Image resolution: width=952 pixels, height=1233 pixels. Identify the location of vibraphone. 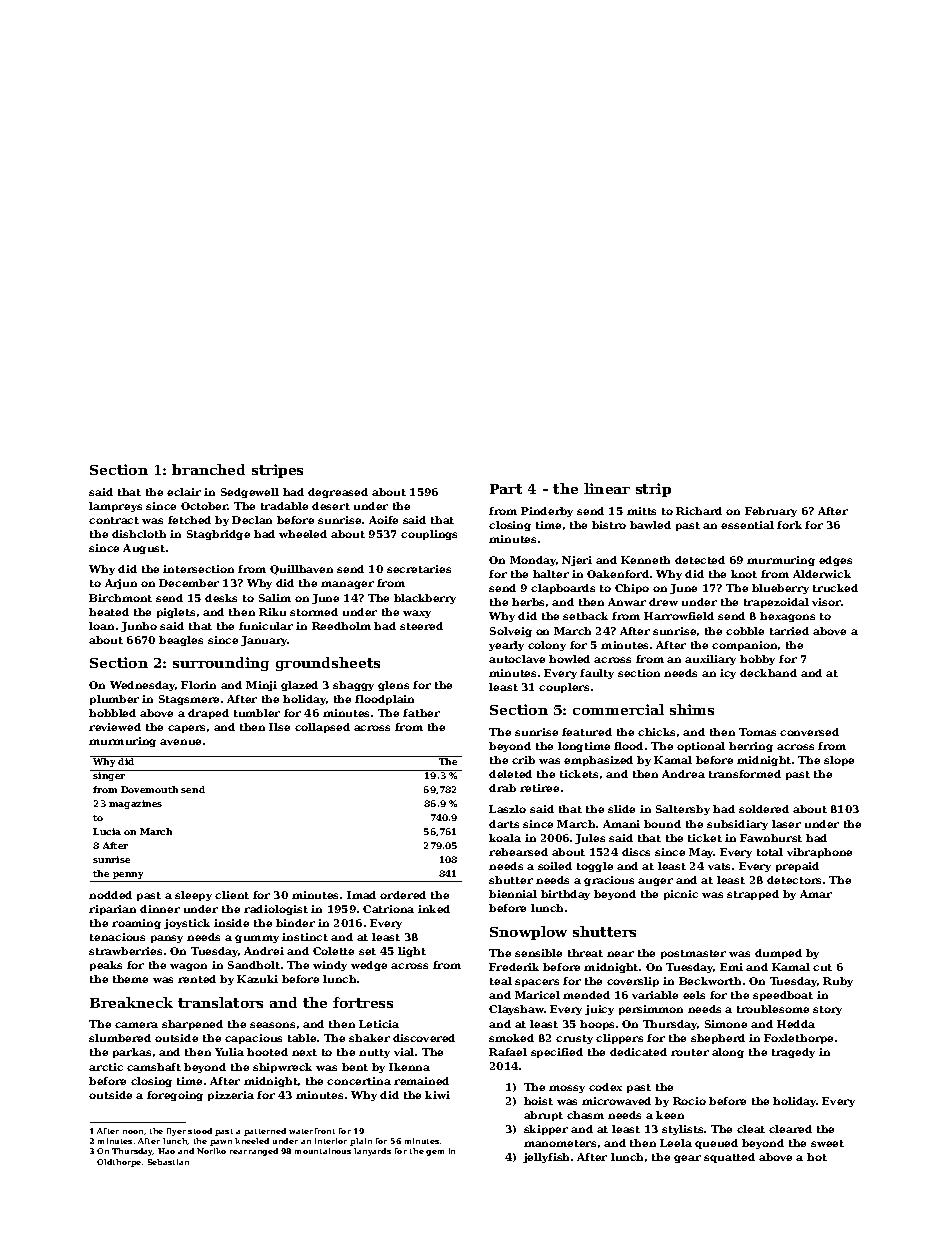
(819, 853).
